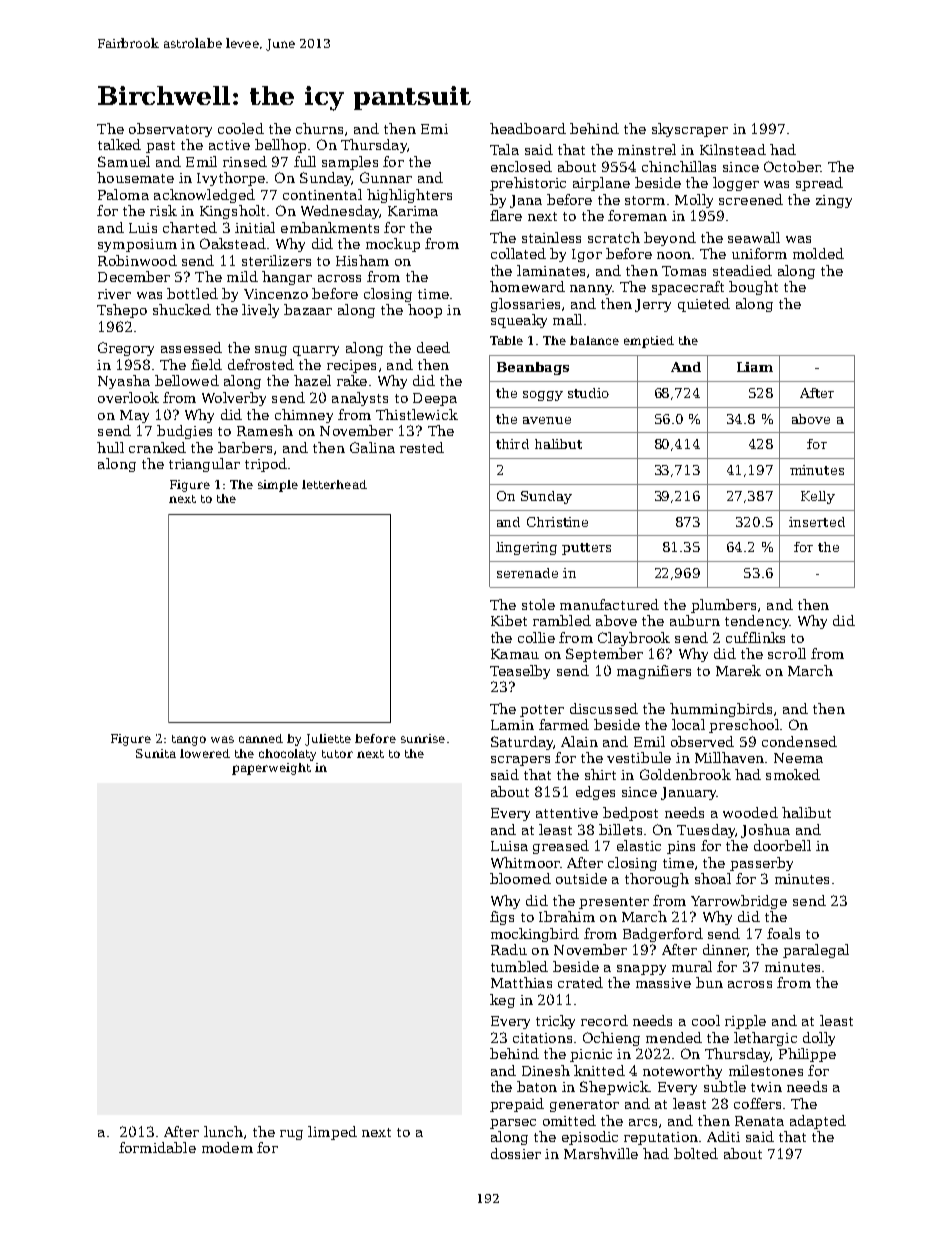 Image resolution: width=952 pixels, height=1233 pixels. Describe the element at coordinates (386, 177) in the screenshot. I see `Gunnar` at that location.
